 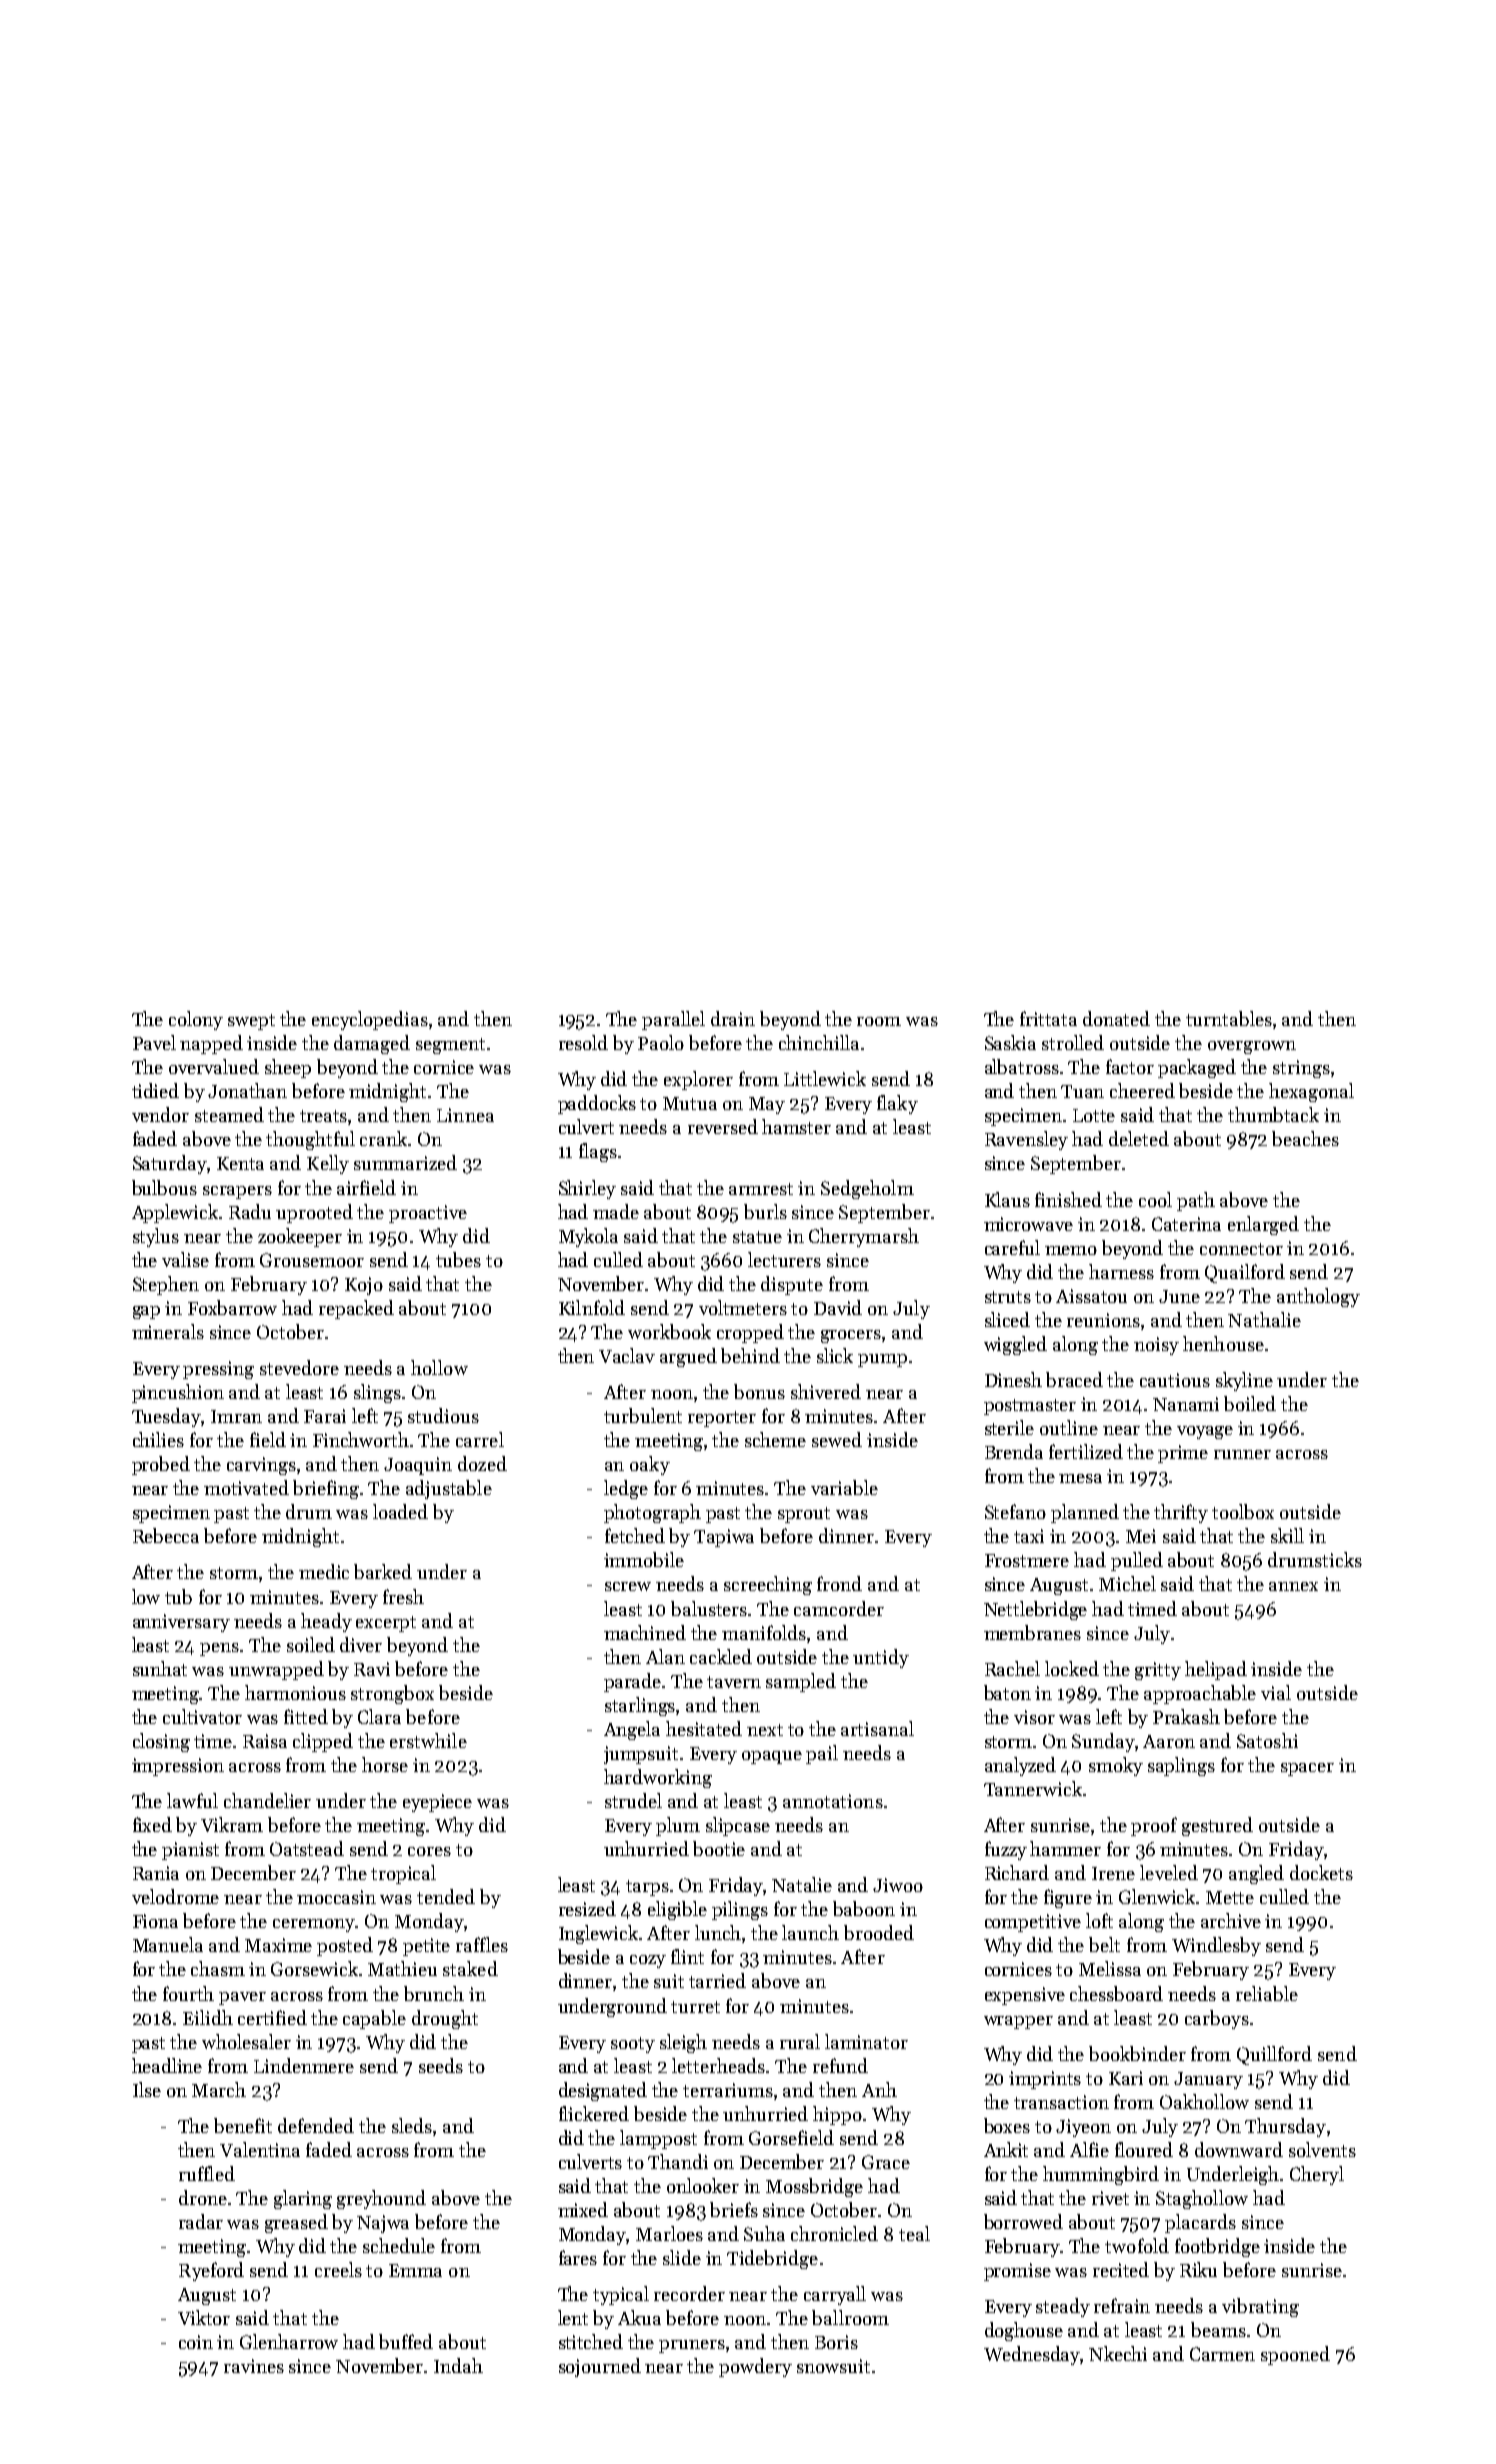 What do you see at coordinates (361, 1439) in the image?
I see `Finchworth` at bounding box center [361, 1439].
